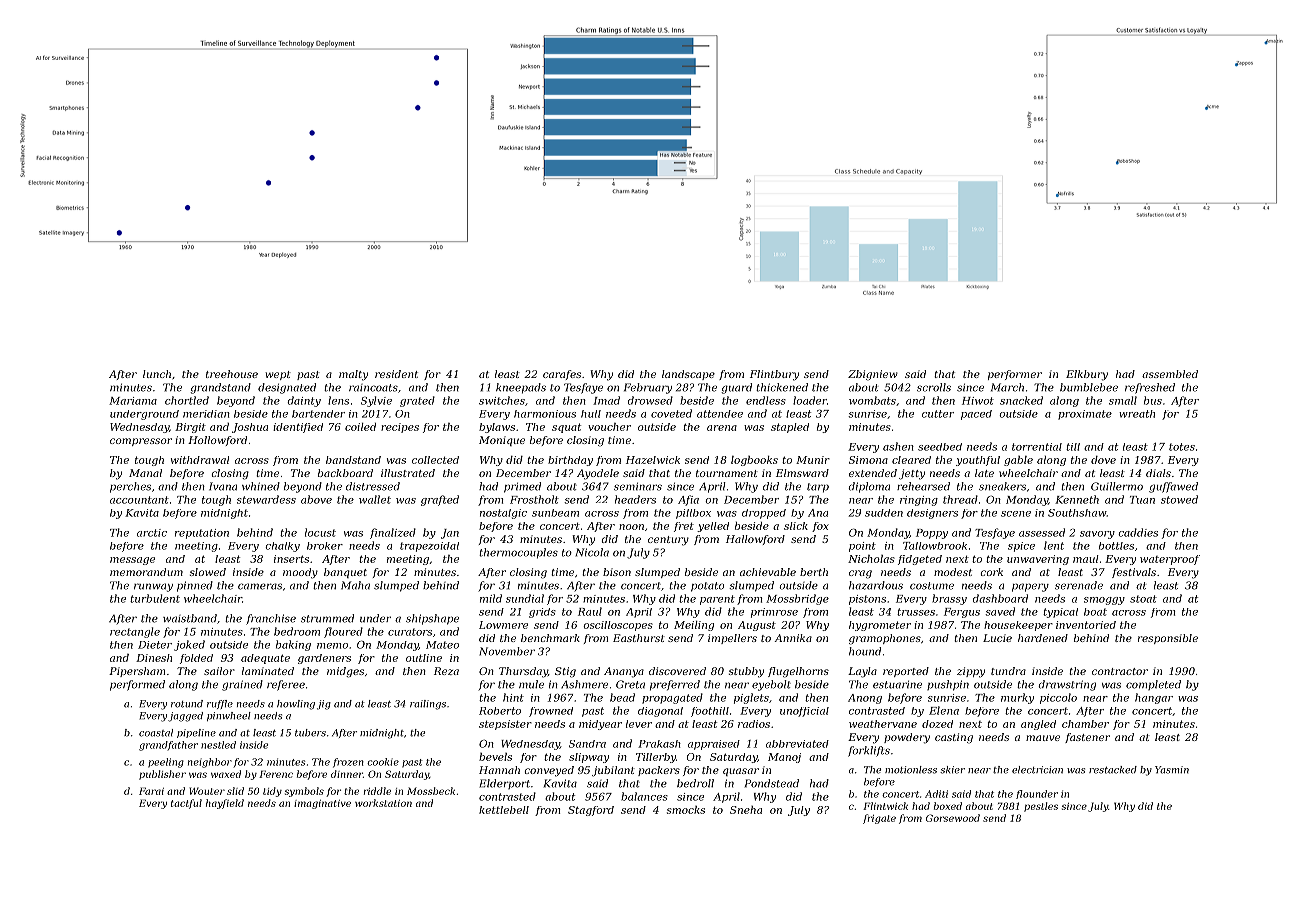  Describe the element at coordinates (153, 587) in the page. I see `runway` at that location.
